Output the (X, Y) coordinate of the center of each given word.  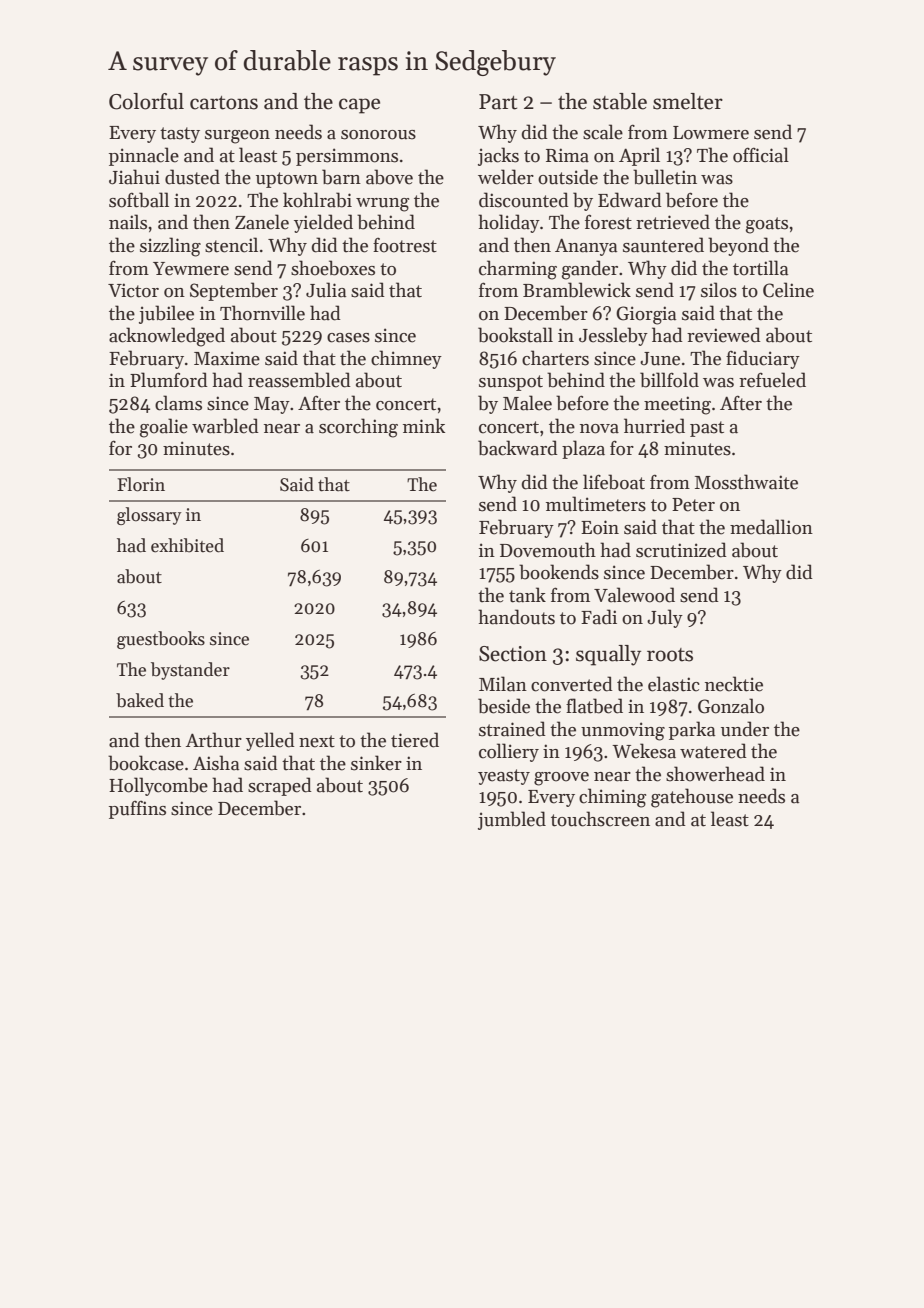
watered (713, 751)
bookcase (146, 763)
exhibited (187, 545)
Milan (503, 684)
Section (513, 654)
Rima (567, 155)
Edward (630, 200)
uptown (287, 180)
